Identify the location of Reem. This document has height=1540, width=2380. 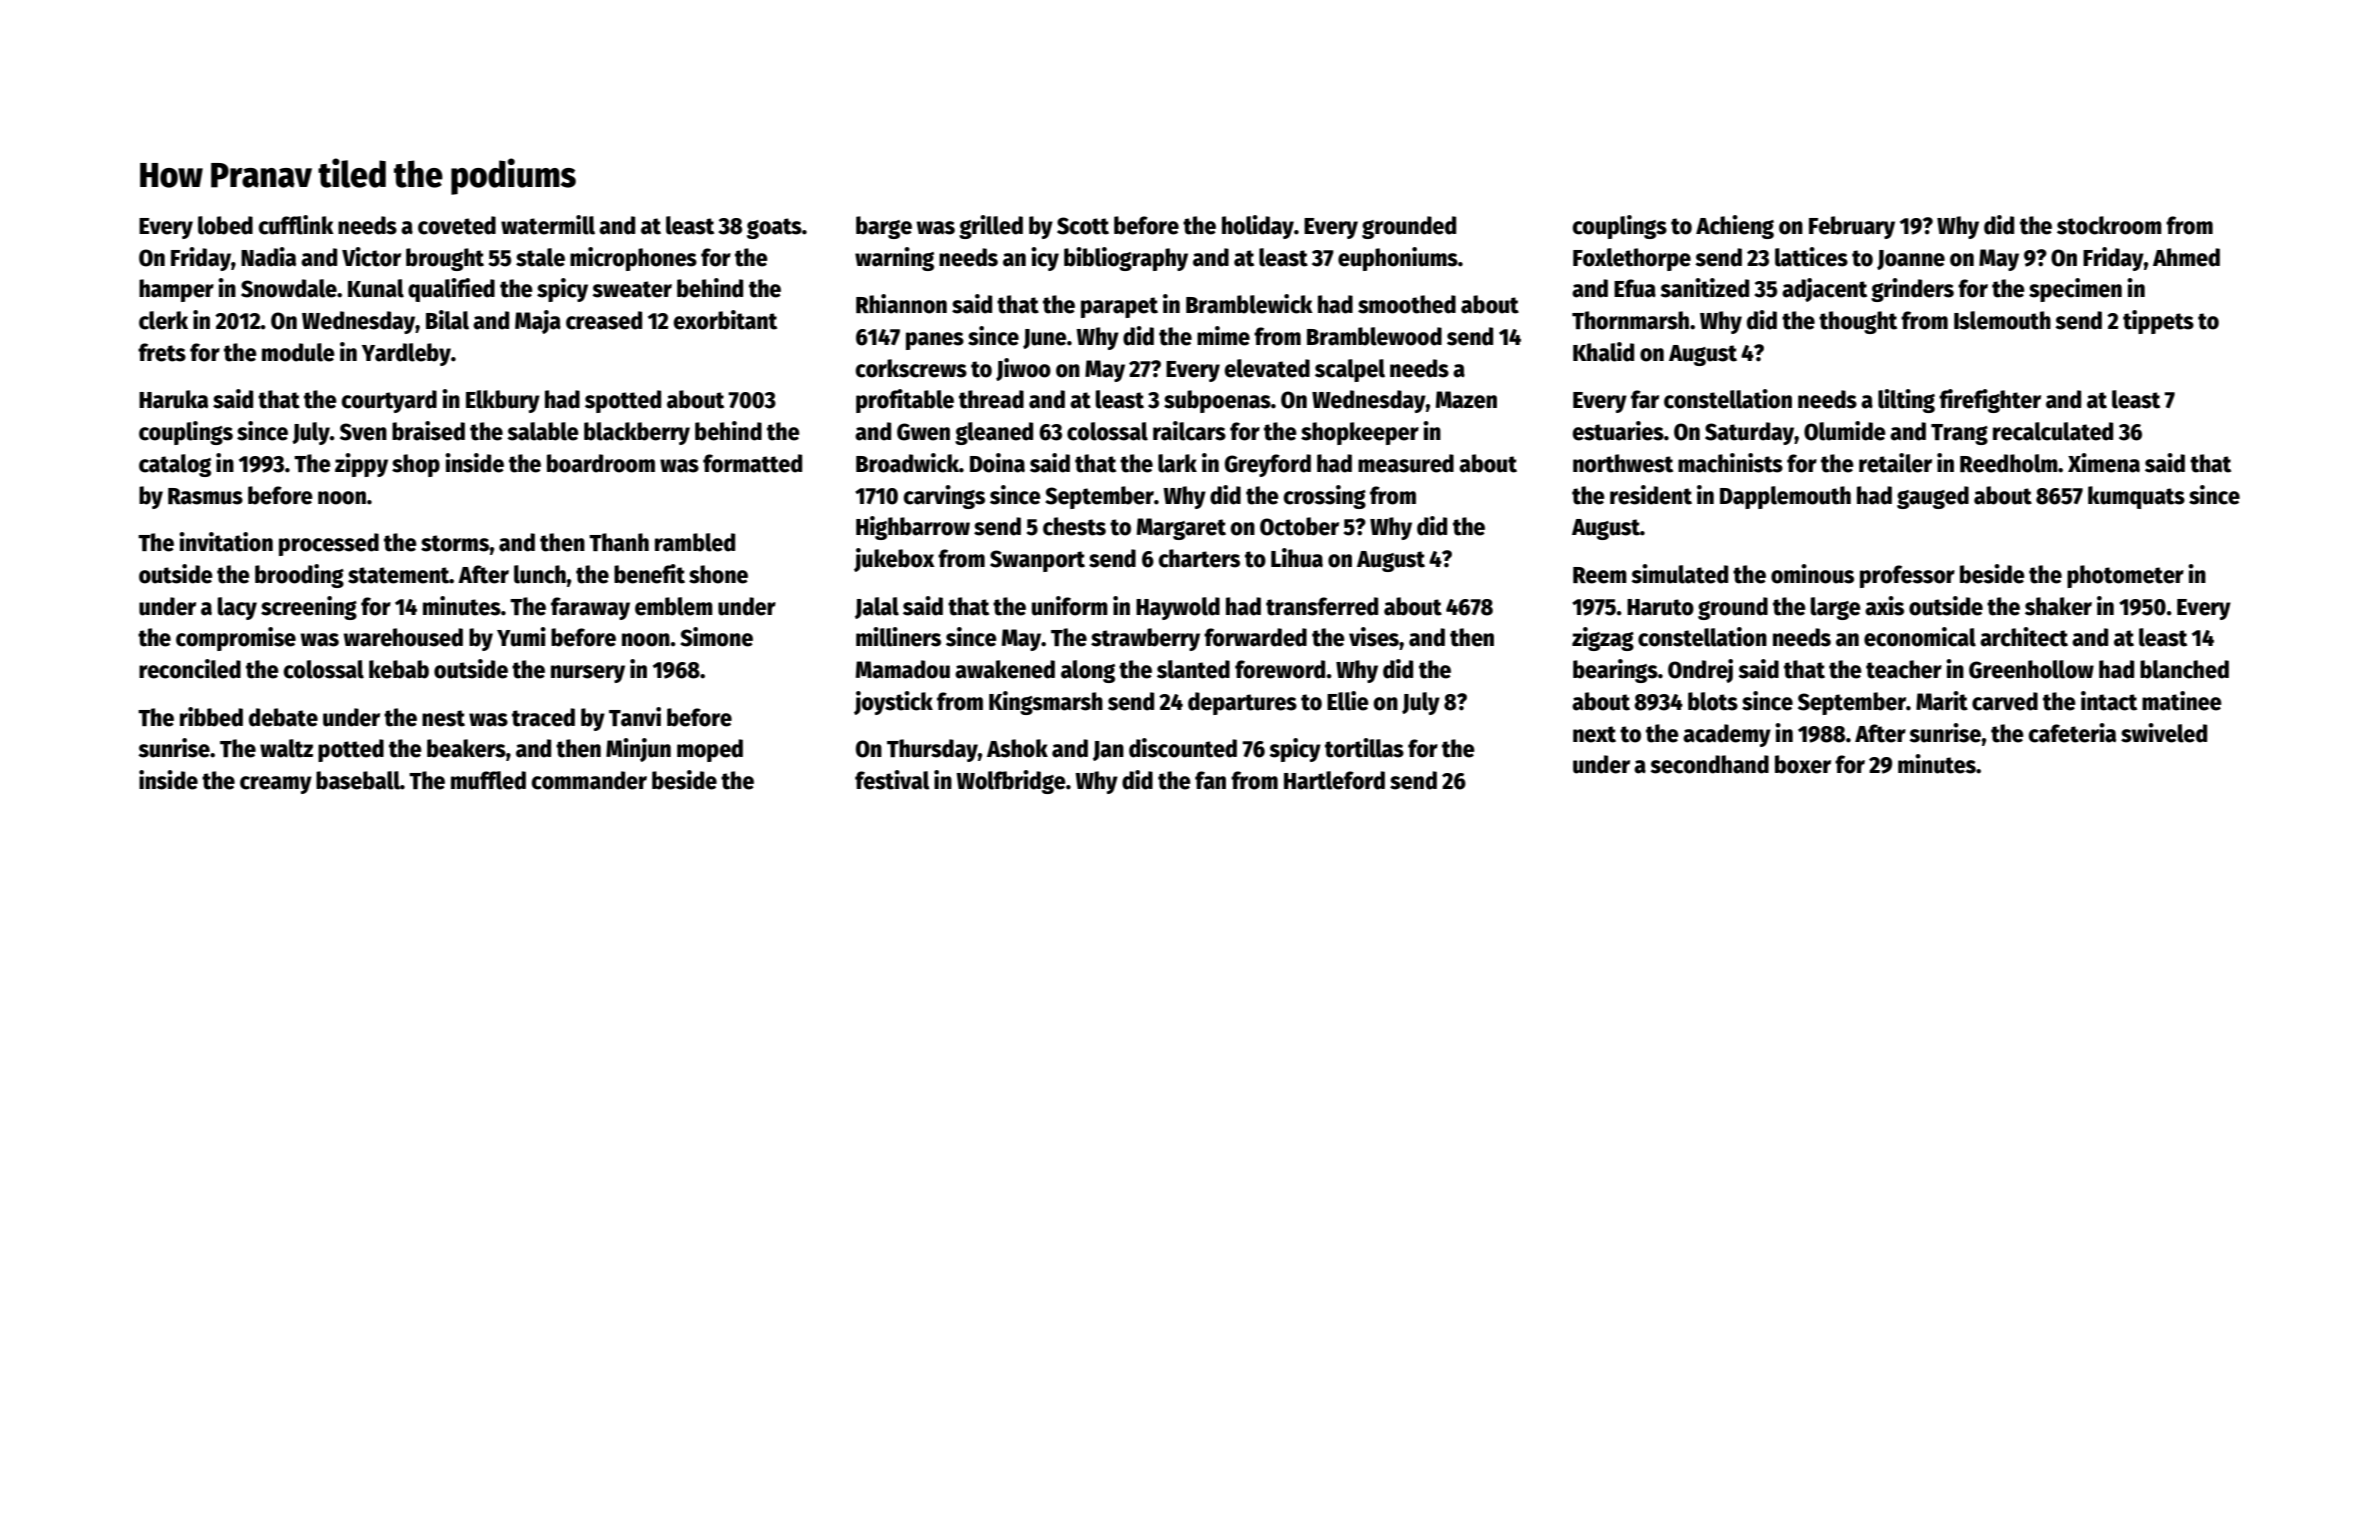
(1600, 575).
